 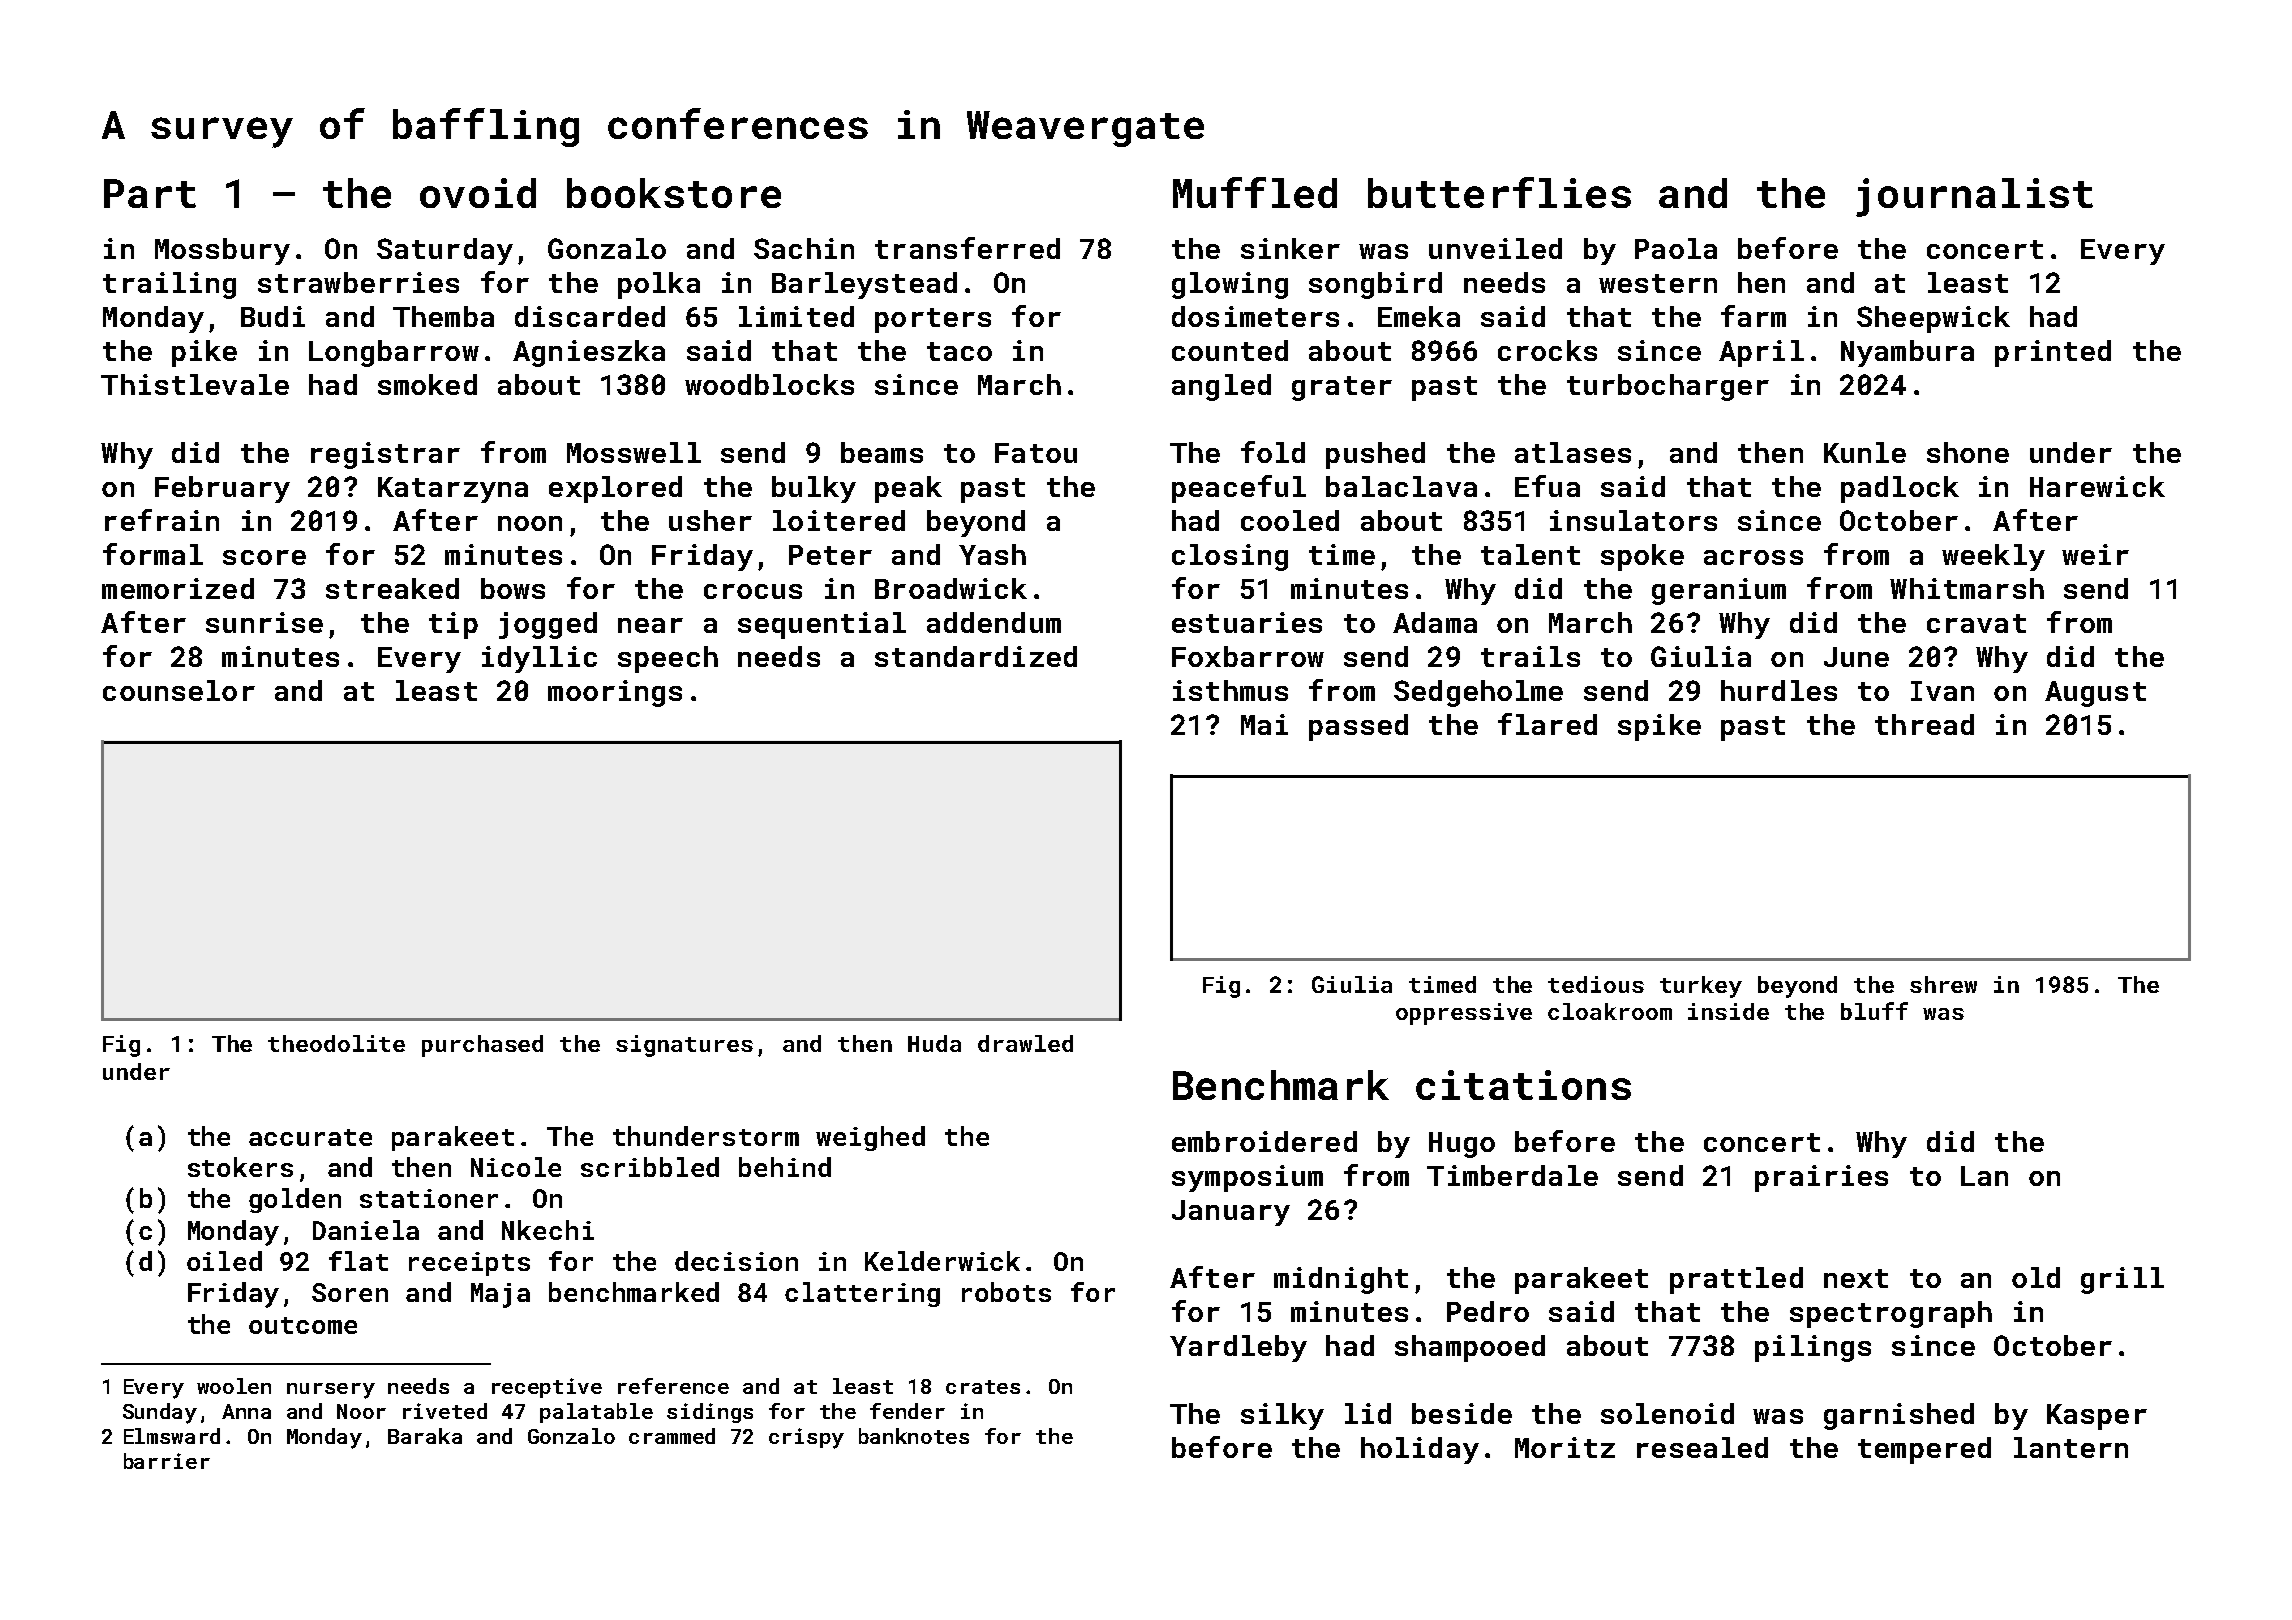 What do you see at coordinates (1974, 197) in the screenshot?
I see `journalist` at bounding box center [1974, 197].
